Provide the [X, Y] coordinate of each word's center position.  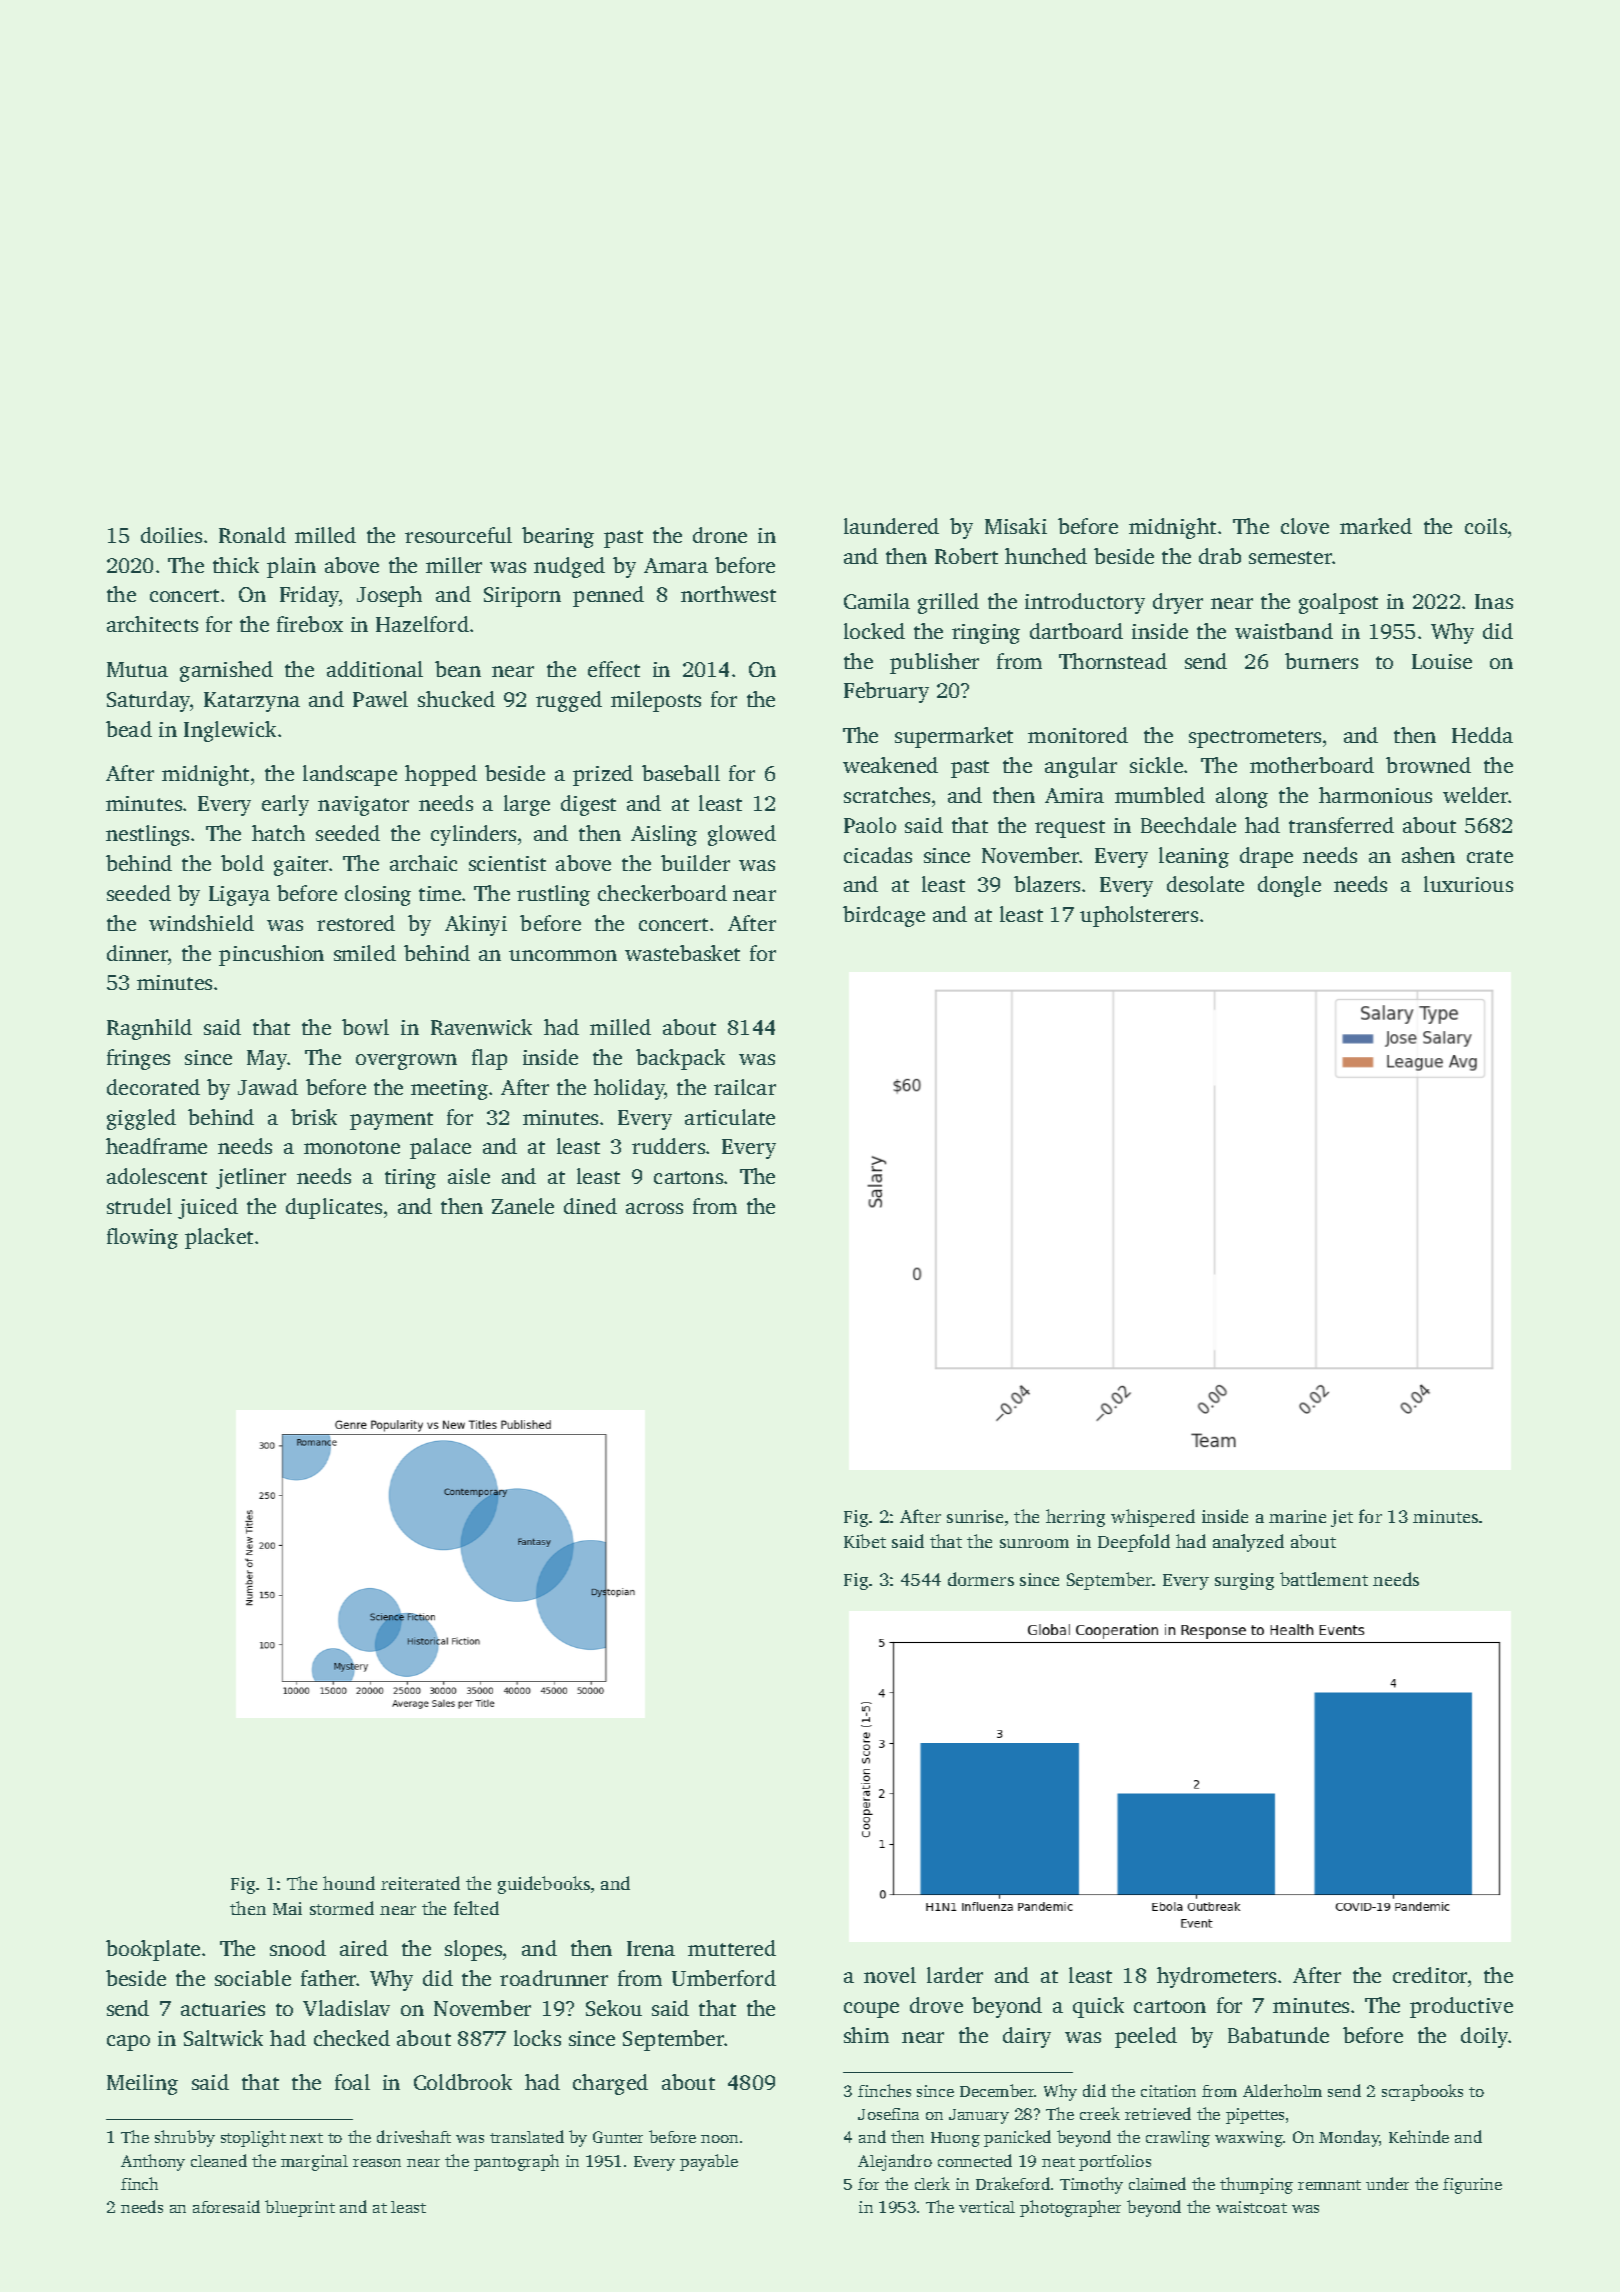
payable [709, 2162]
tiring [410, 1179]
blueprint [300, 2208]
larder [955, 1975]
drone [720, 535]
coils [1486, 526]
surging [1244, 1581]
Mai [287, 1908]
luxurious [1468, 884]
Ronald [252, 535]
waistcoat [1251, 2207]
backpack [680, 1059]
